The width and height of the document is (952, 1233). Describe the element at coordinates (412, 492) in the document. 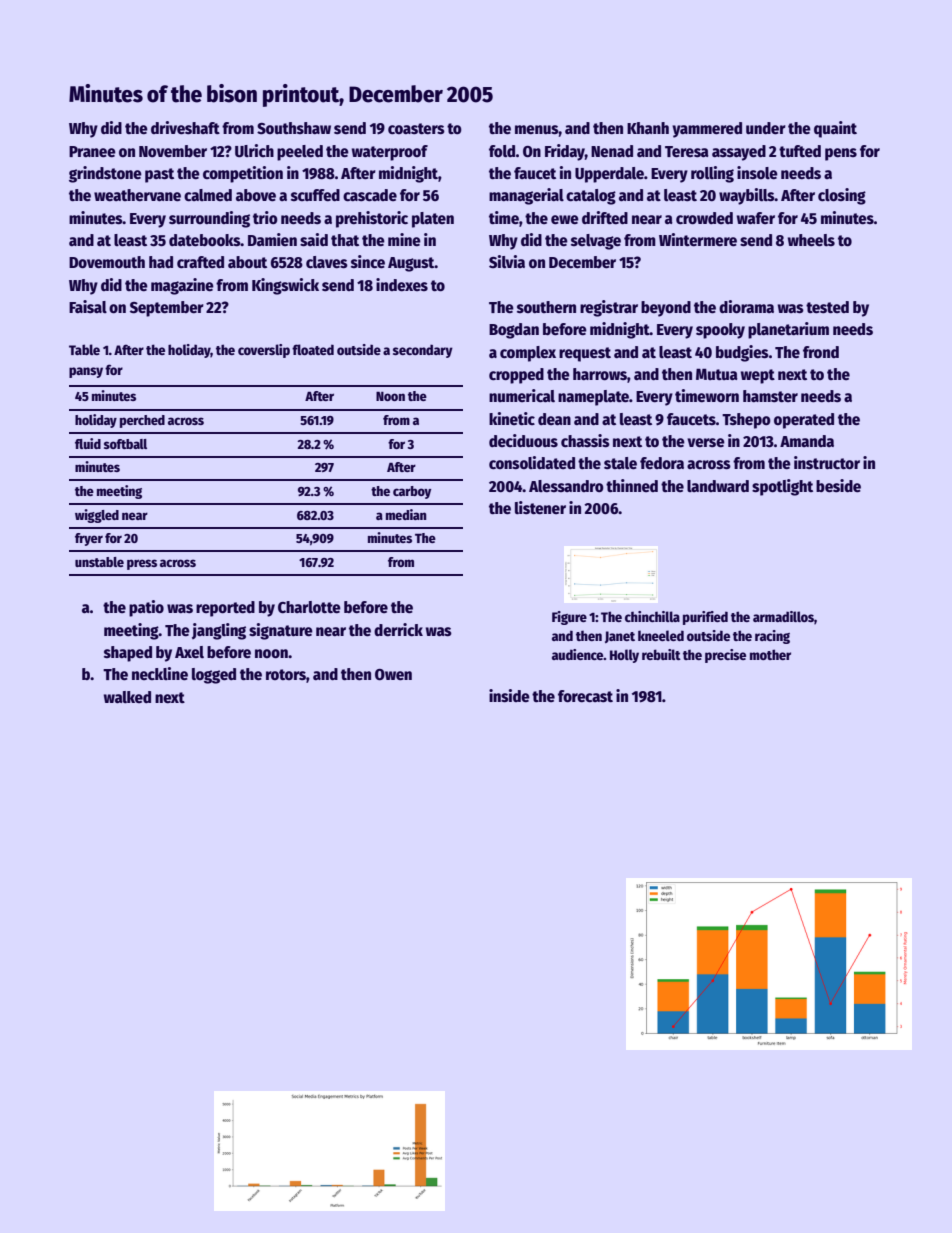

I see `carboy` at that location.
